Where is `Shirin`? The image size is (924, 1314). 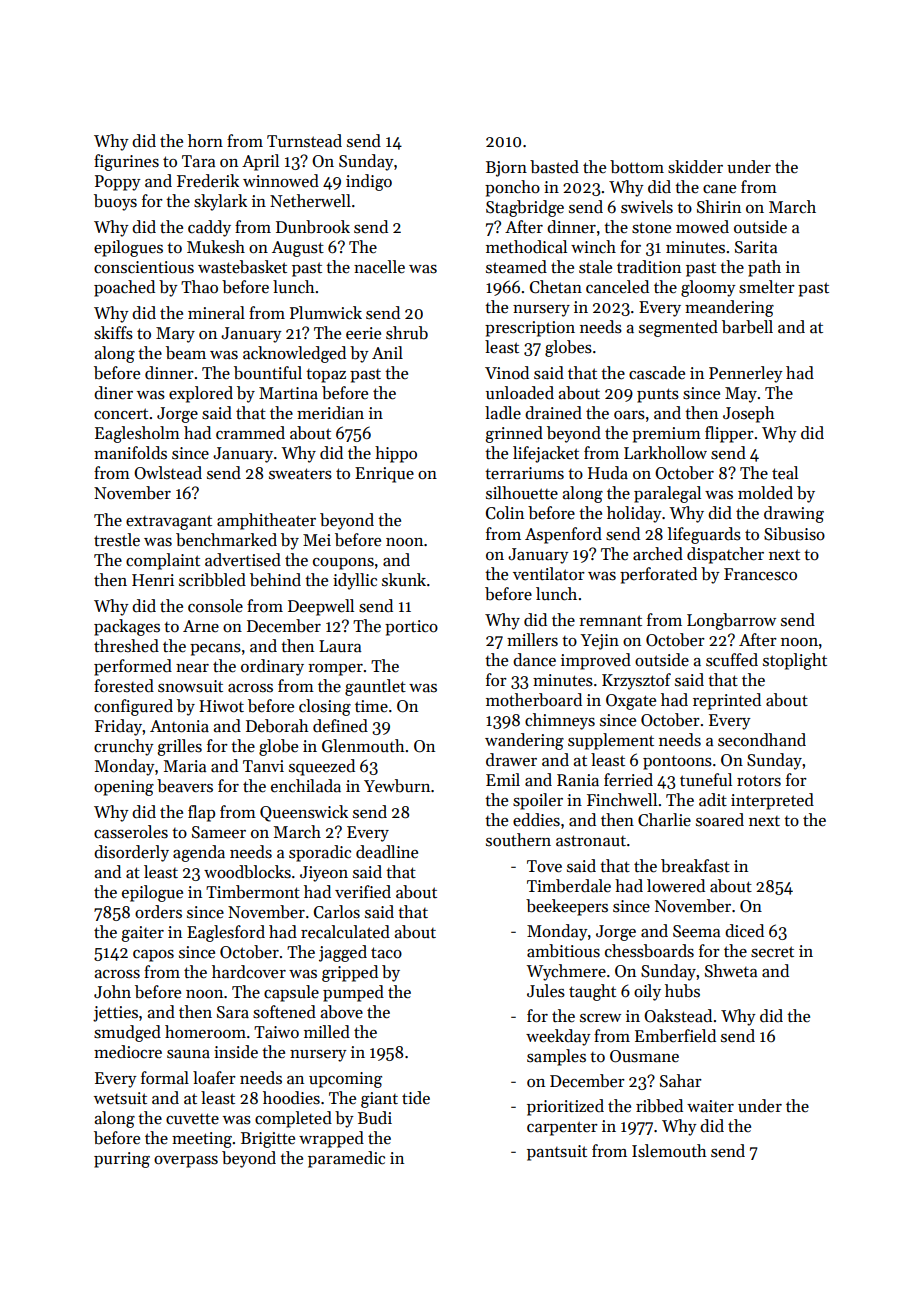 Shirin is located at coordinates (719, 206).
